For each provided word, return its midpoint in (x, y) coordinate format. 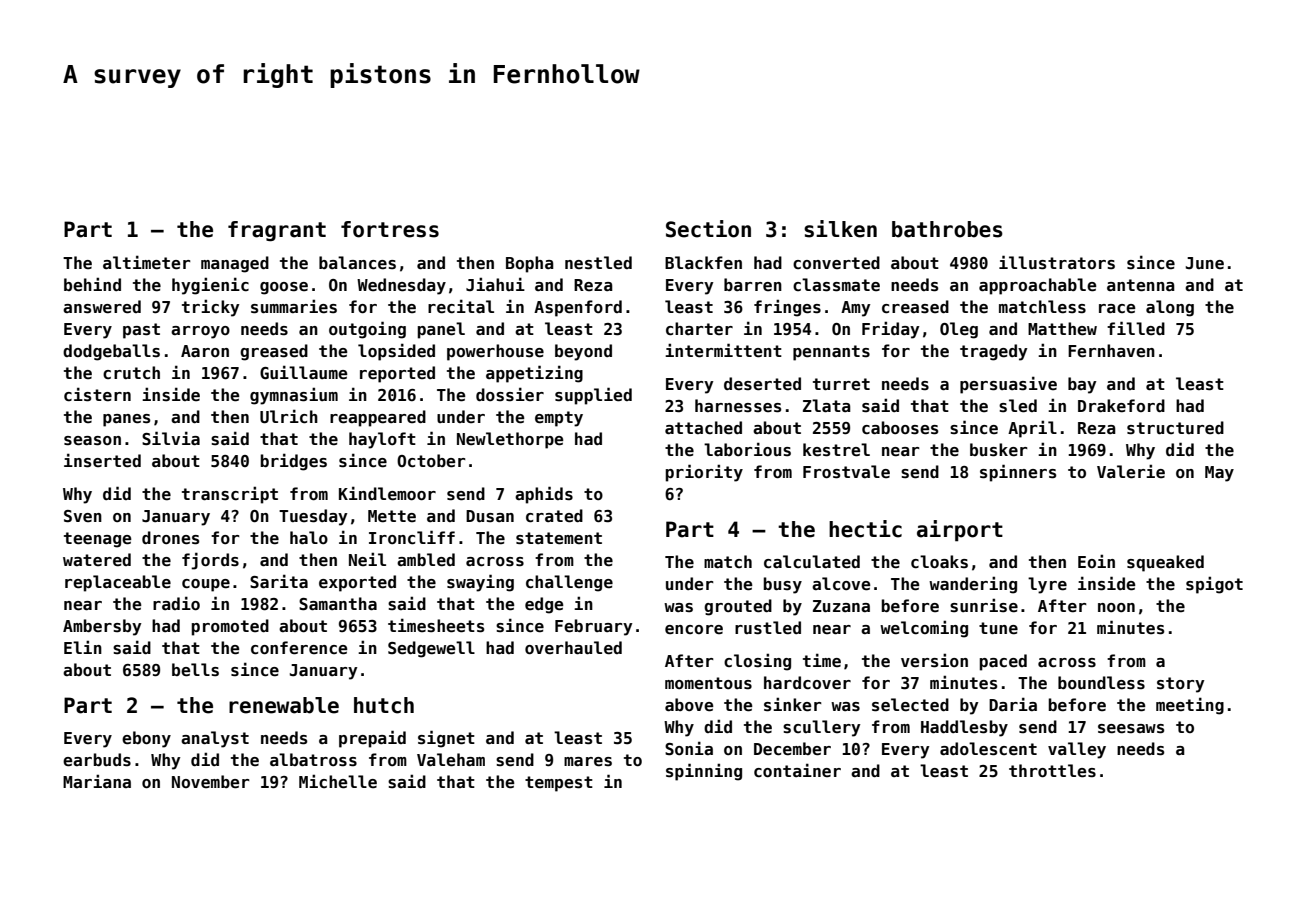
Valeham (451, 760)
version (934, 660)
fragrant (277, 231)
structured (1175, 427)
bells (195, 670)
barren (753, 284)
